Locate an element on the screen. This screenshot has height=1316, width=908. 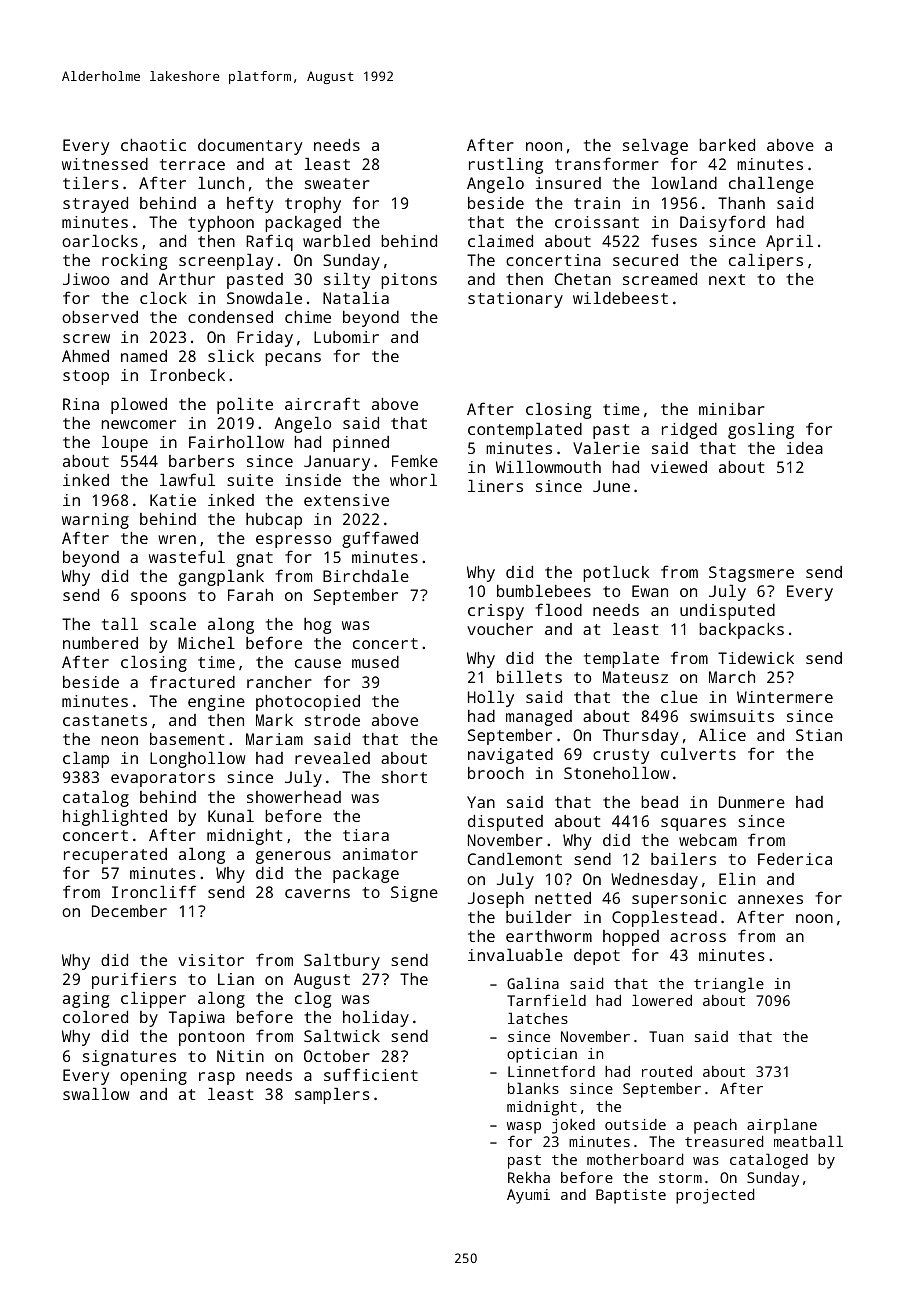
chaotic is located at coordinates (153, 145).
